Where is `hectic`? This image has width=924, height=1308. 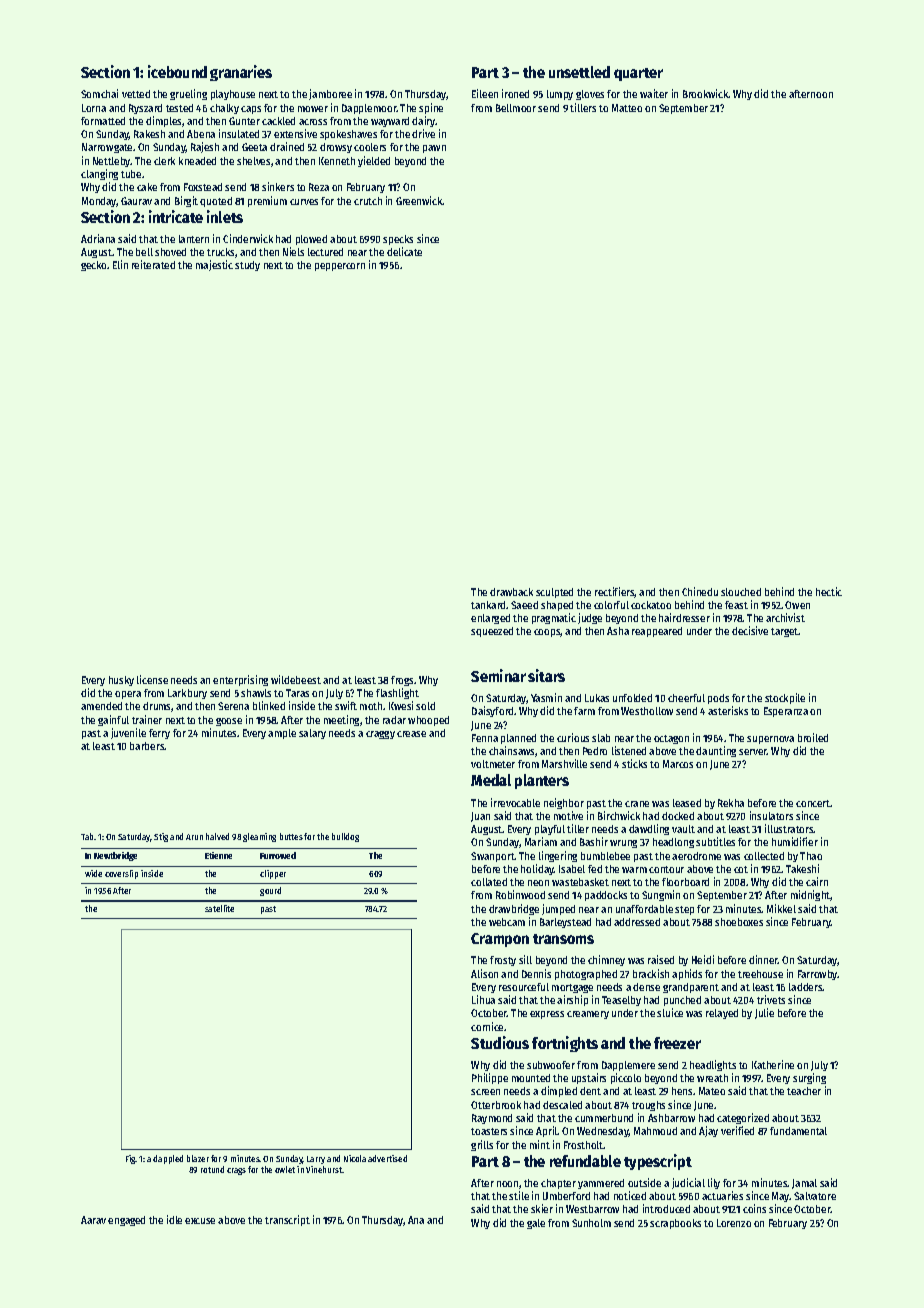 hectic is located at coordinates (829, 591).
